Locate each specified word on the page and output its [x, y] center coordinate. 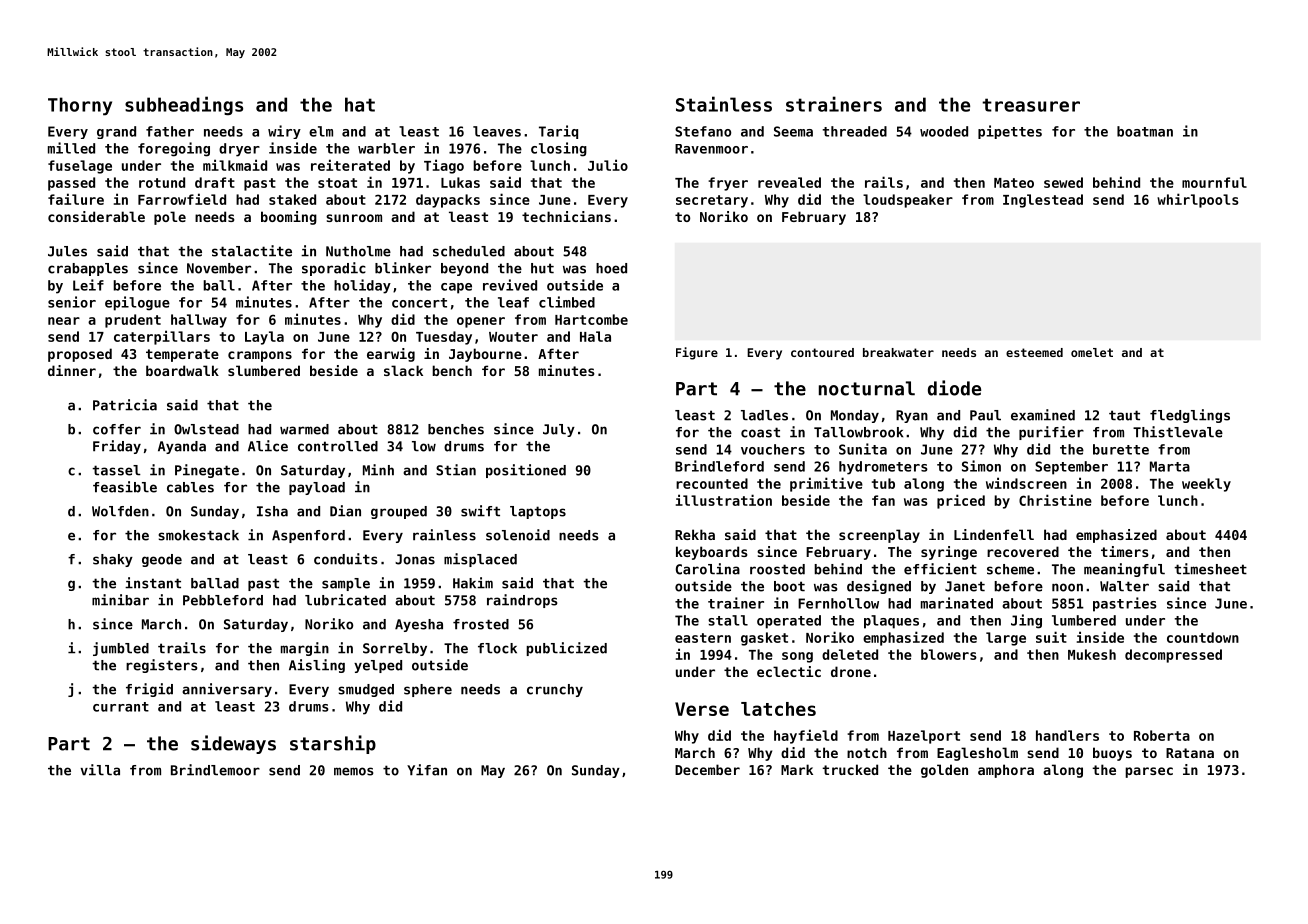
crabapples [88, 269]
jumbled [121, 649]
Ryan [912, 416]
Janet [965, 586]
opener [481, 322]
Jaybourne [485, 355]
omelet [1092, 352]
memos [354, 771]
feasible [125, 487]
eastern [703, 638]
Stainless [724, 104]
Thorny [80, 106]
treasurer [1031, 105]
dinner [72, 370]
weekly [1206, 485]
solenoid [518, 535]
